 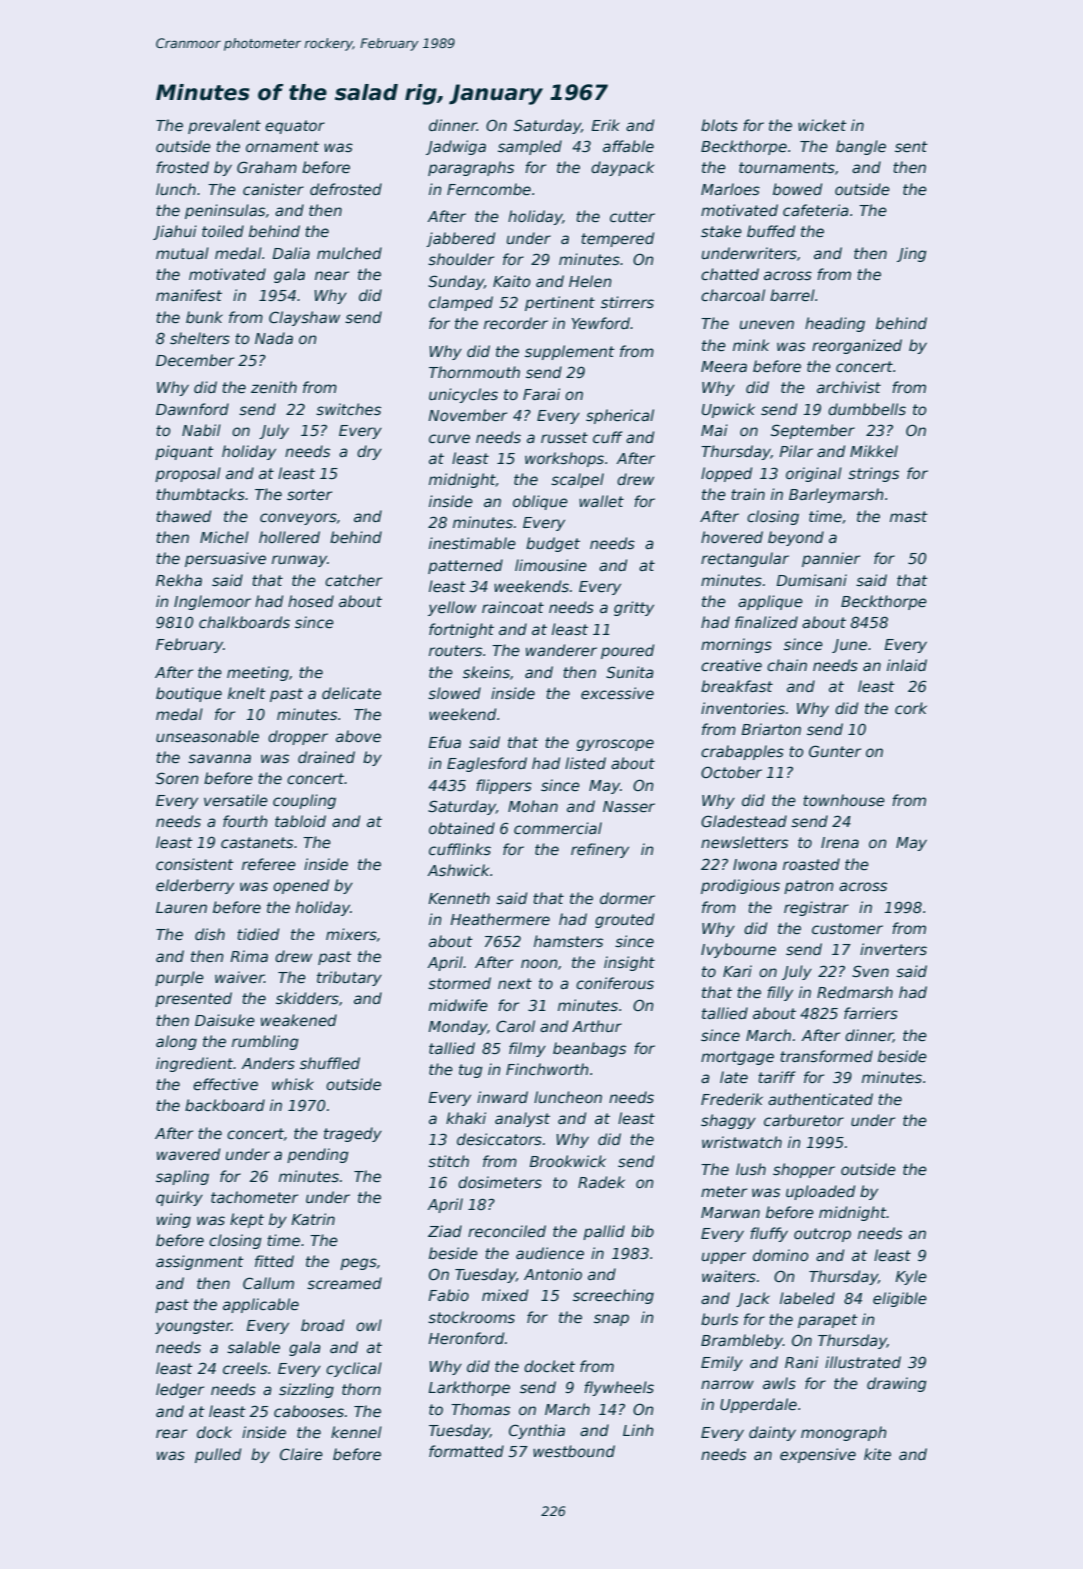 I want to click on noon, so click(x=539, y=963).
